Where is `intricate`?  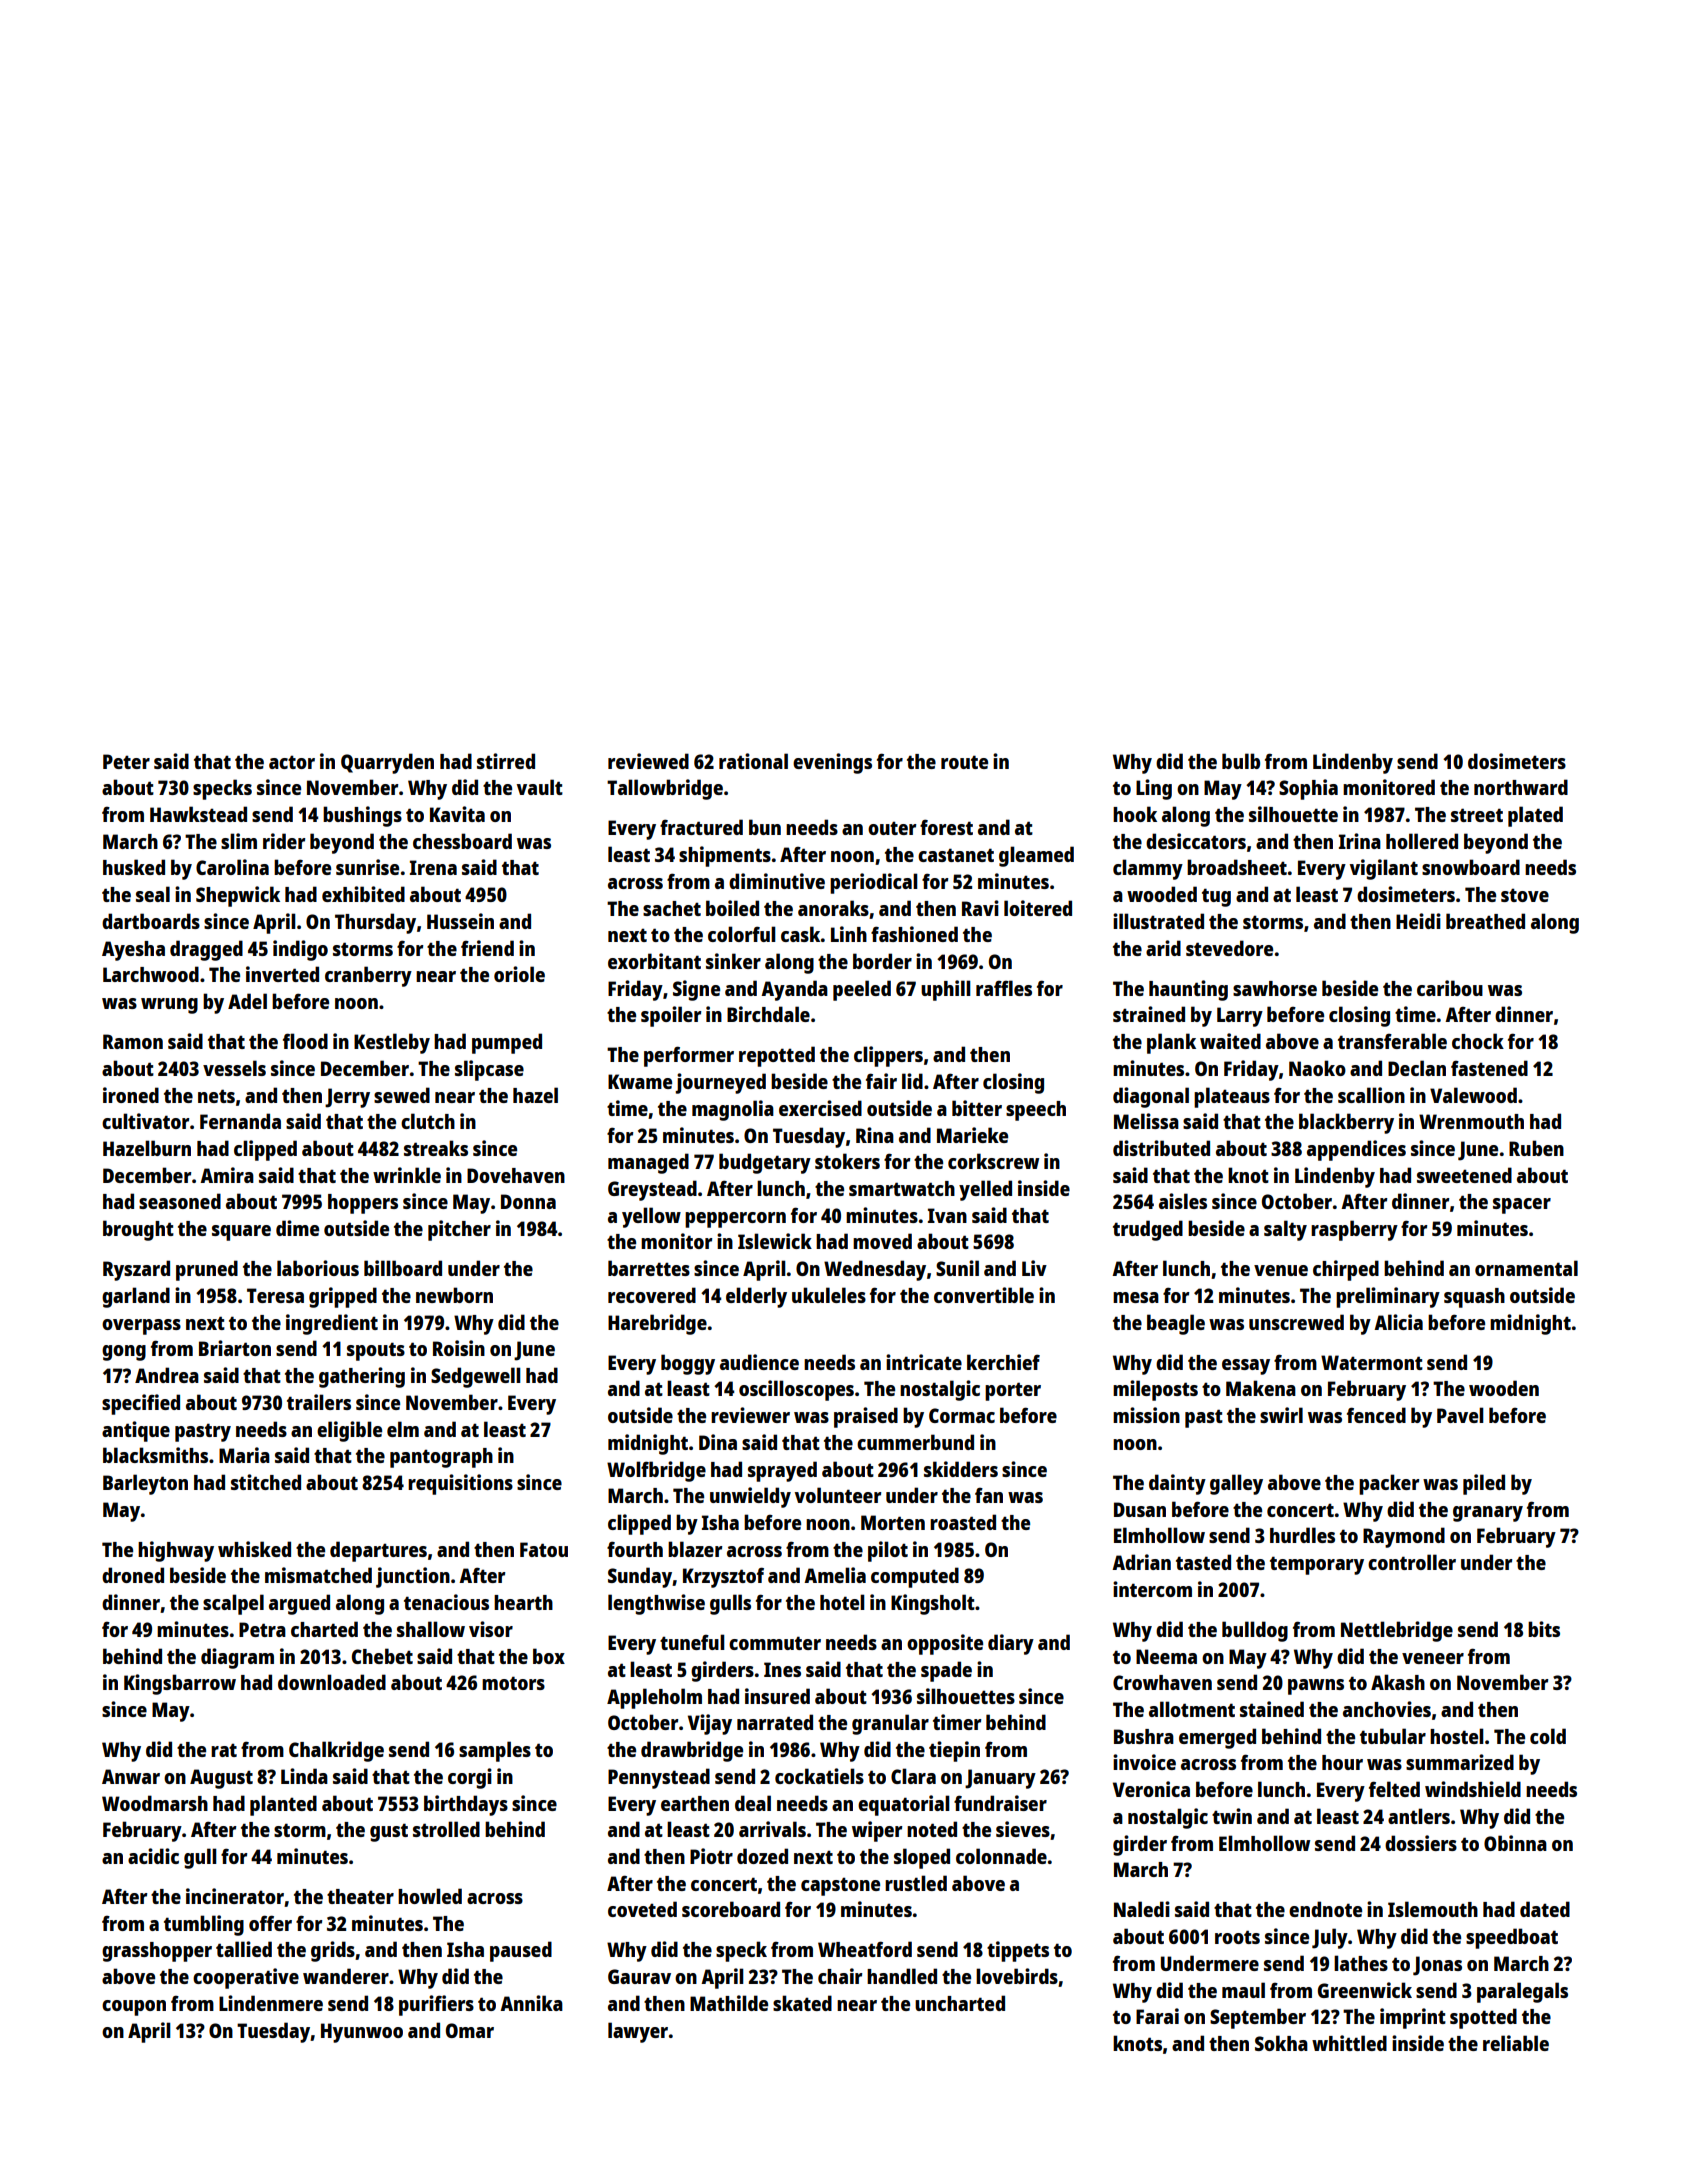
intricate is located at coordinates (924, 1362).
